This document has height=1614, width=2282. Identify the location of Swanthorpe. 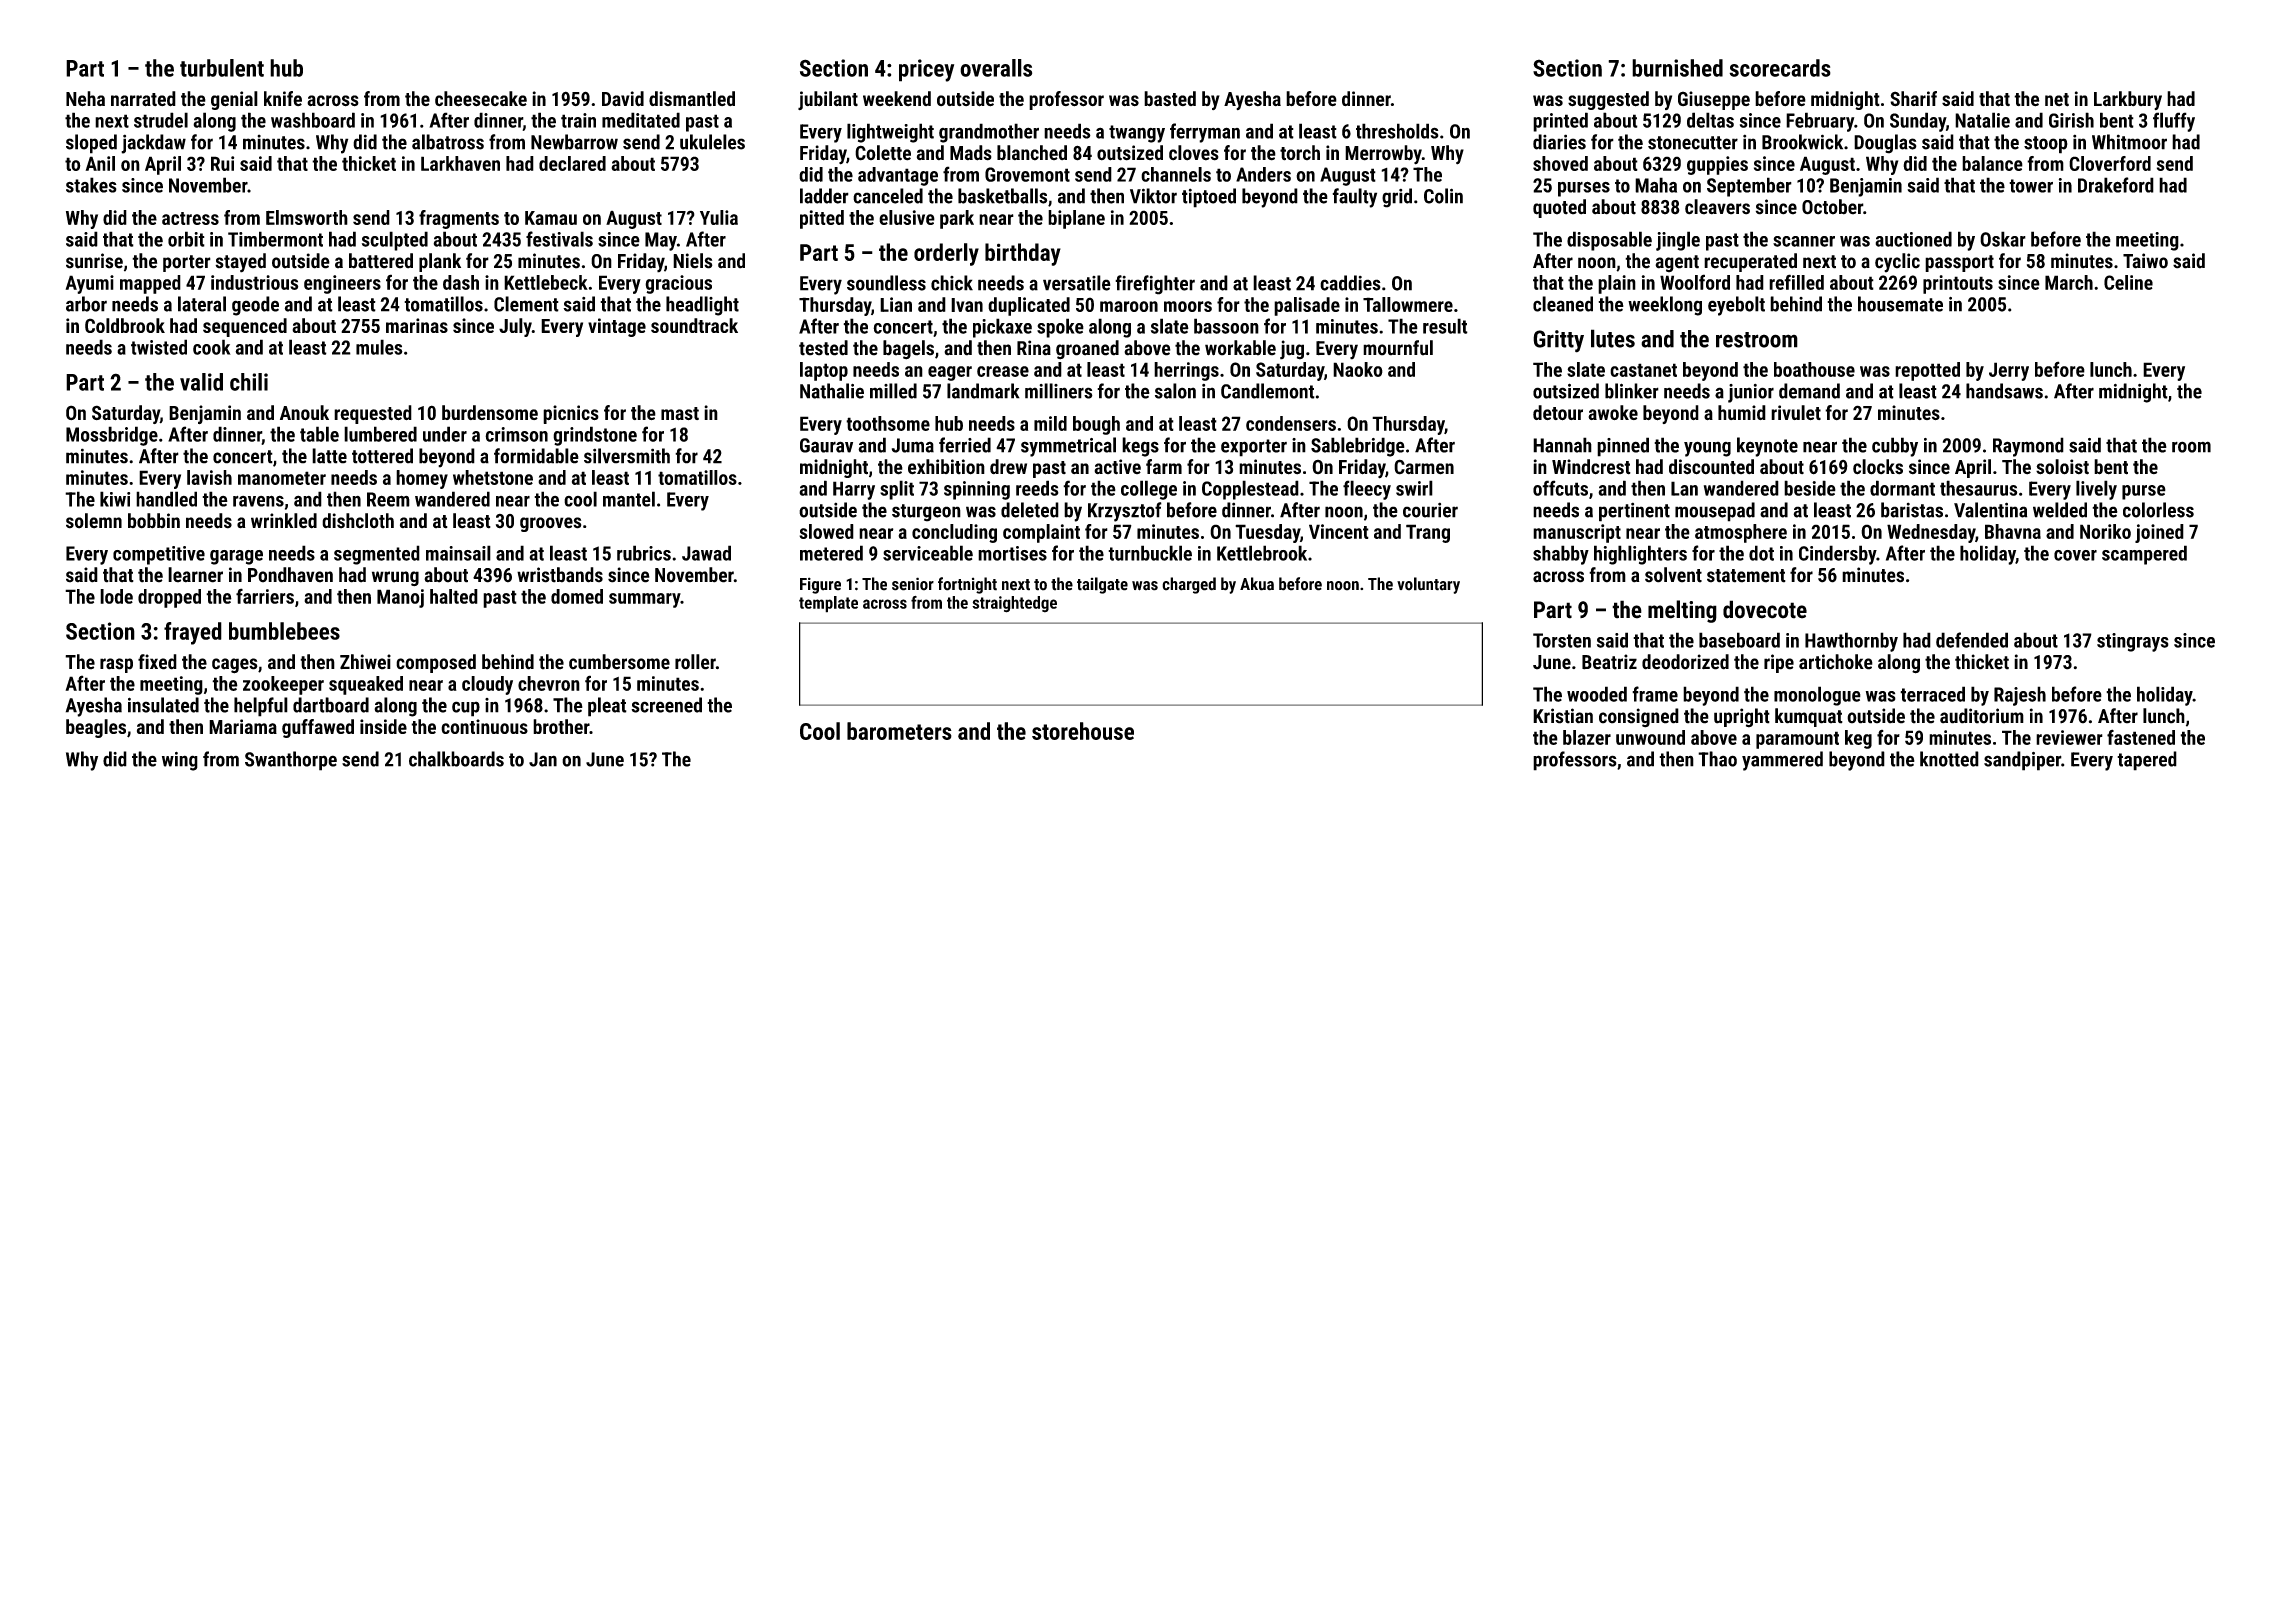
(291, 761).
